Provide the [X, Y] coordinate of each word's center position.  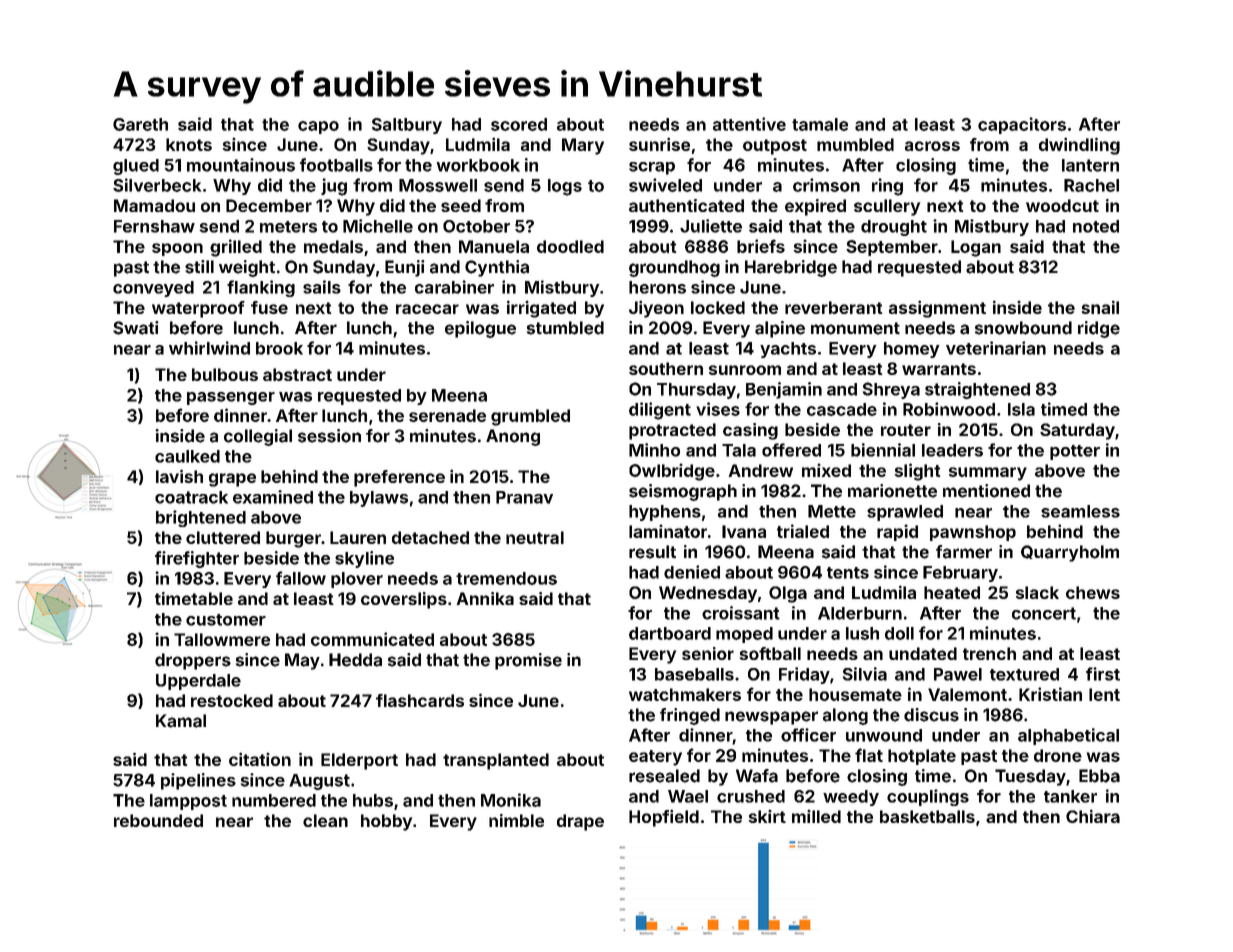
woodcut [1062, 205]
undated [923, 653]
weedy [851, 798]
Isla [1021, 409]
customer [226, 620]
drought [894, 228]
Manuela [494, 246]
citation [260, 759]
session [329, 436]
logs [565, 187]
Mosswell [438, 185]
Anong [513, 437]
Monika [511, 800]
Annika [485, 598]
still [199, 267]
